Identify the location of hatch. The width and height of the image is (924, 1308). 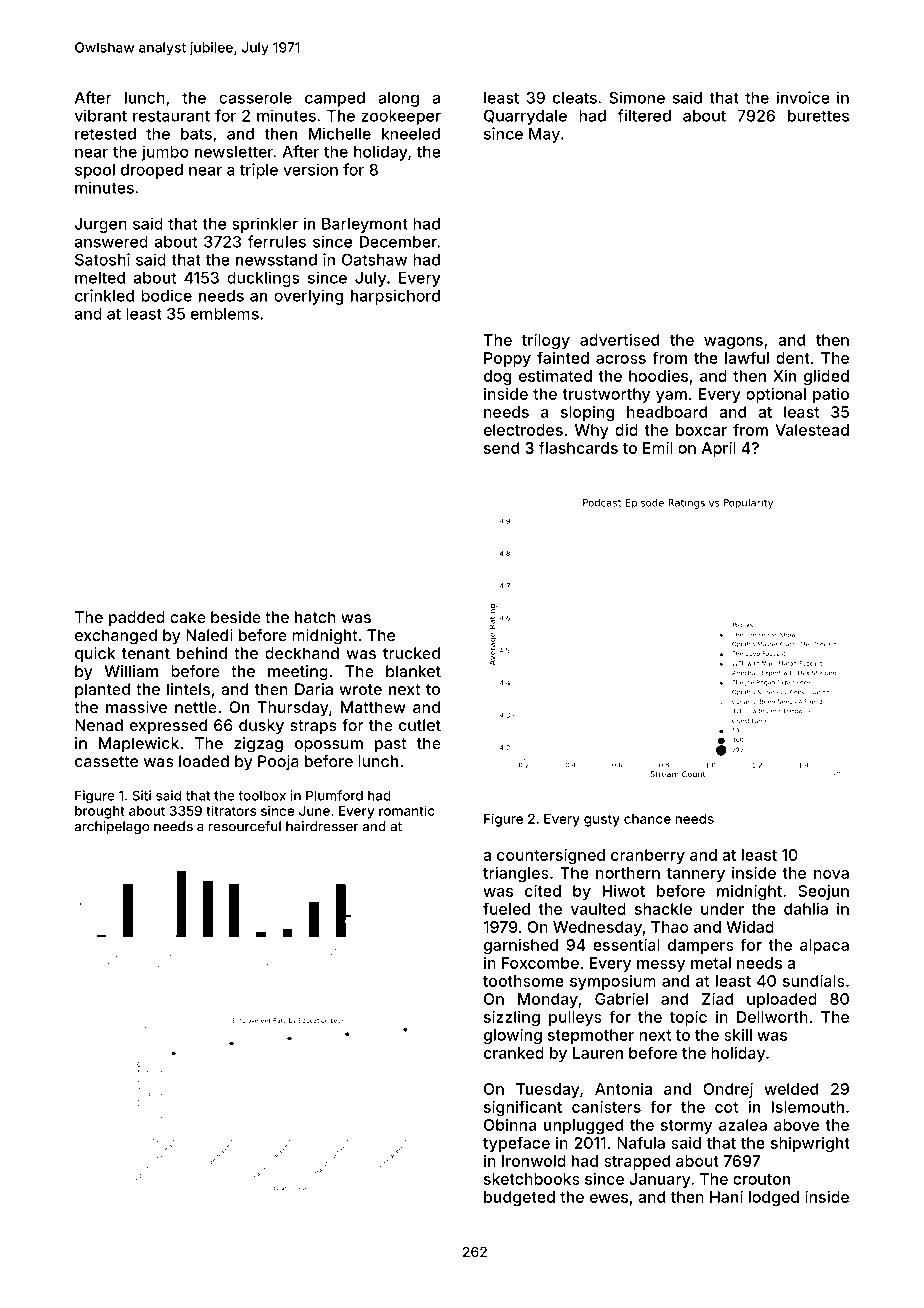
(315, 617).
